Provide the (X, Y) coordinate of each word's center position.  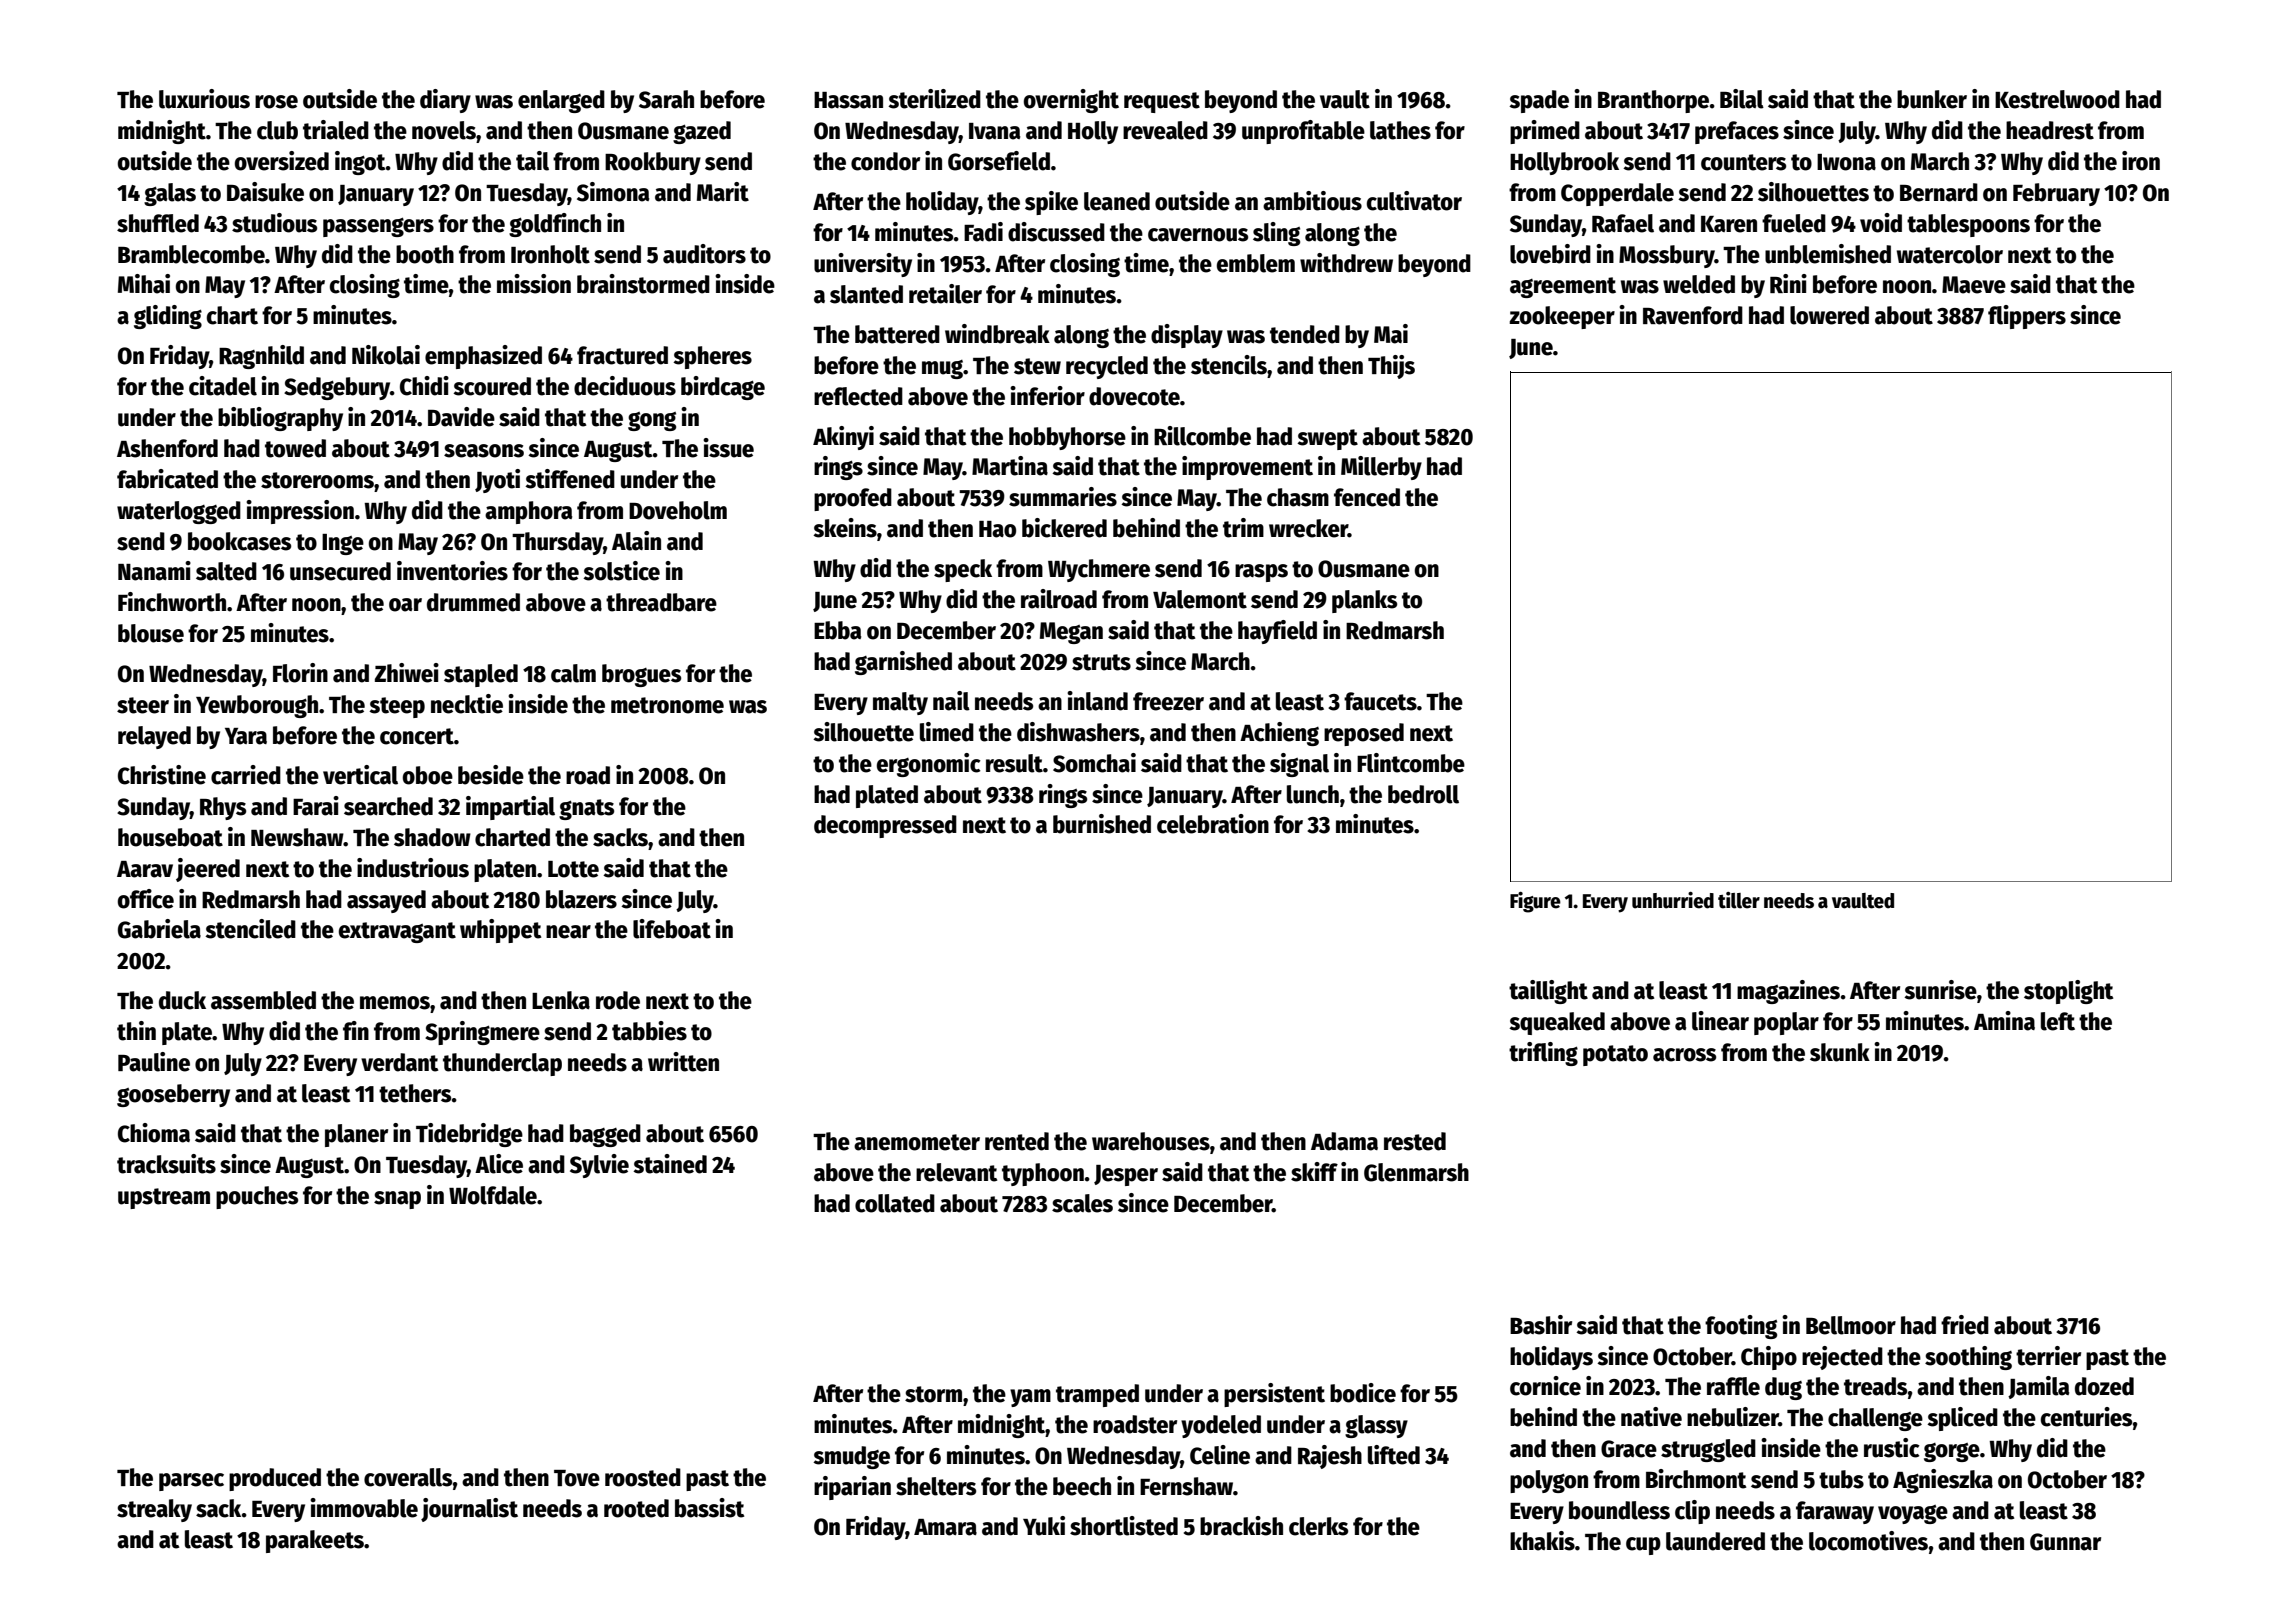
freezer (1168, 701)
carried (246, 775)
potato (1615, 1055)
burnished (1102, 824)
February (2056, 194)
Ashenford (167, 448)
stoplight (2068, 992)
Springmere (482, 1033)
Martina (1010, 466)
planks (1364, 601)
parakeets (315, 1541)
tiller (1739, 900)
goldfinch (555, 225)
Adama (1344, 1141)
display (1187, 336)
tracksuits (166, 1164)
